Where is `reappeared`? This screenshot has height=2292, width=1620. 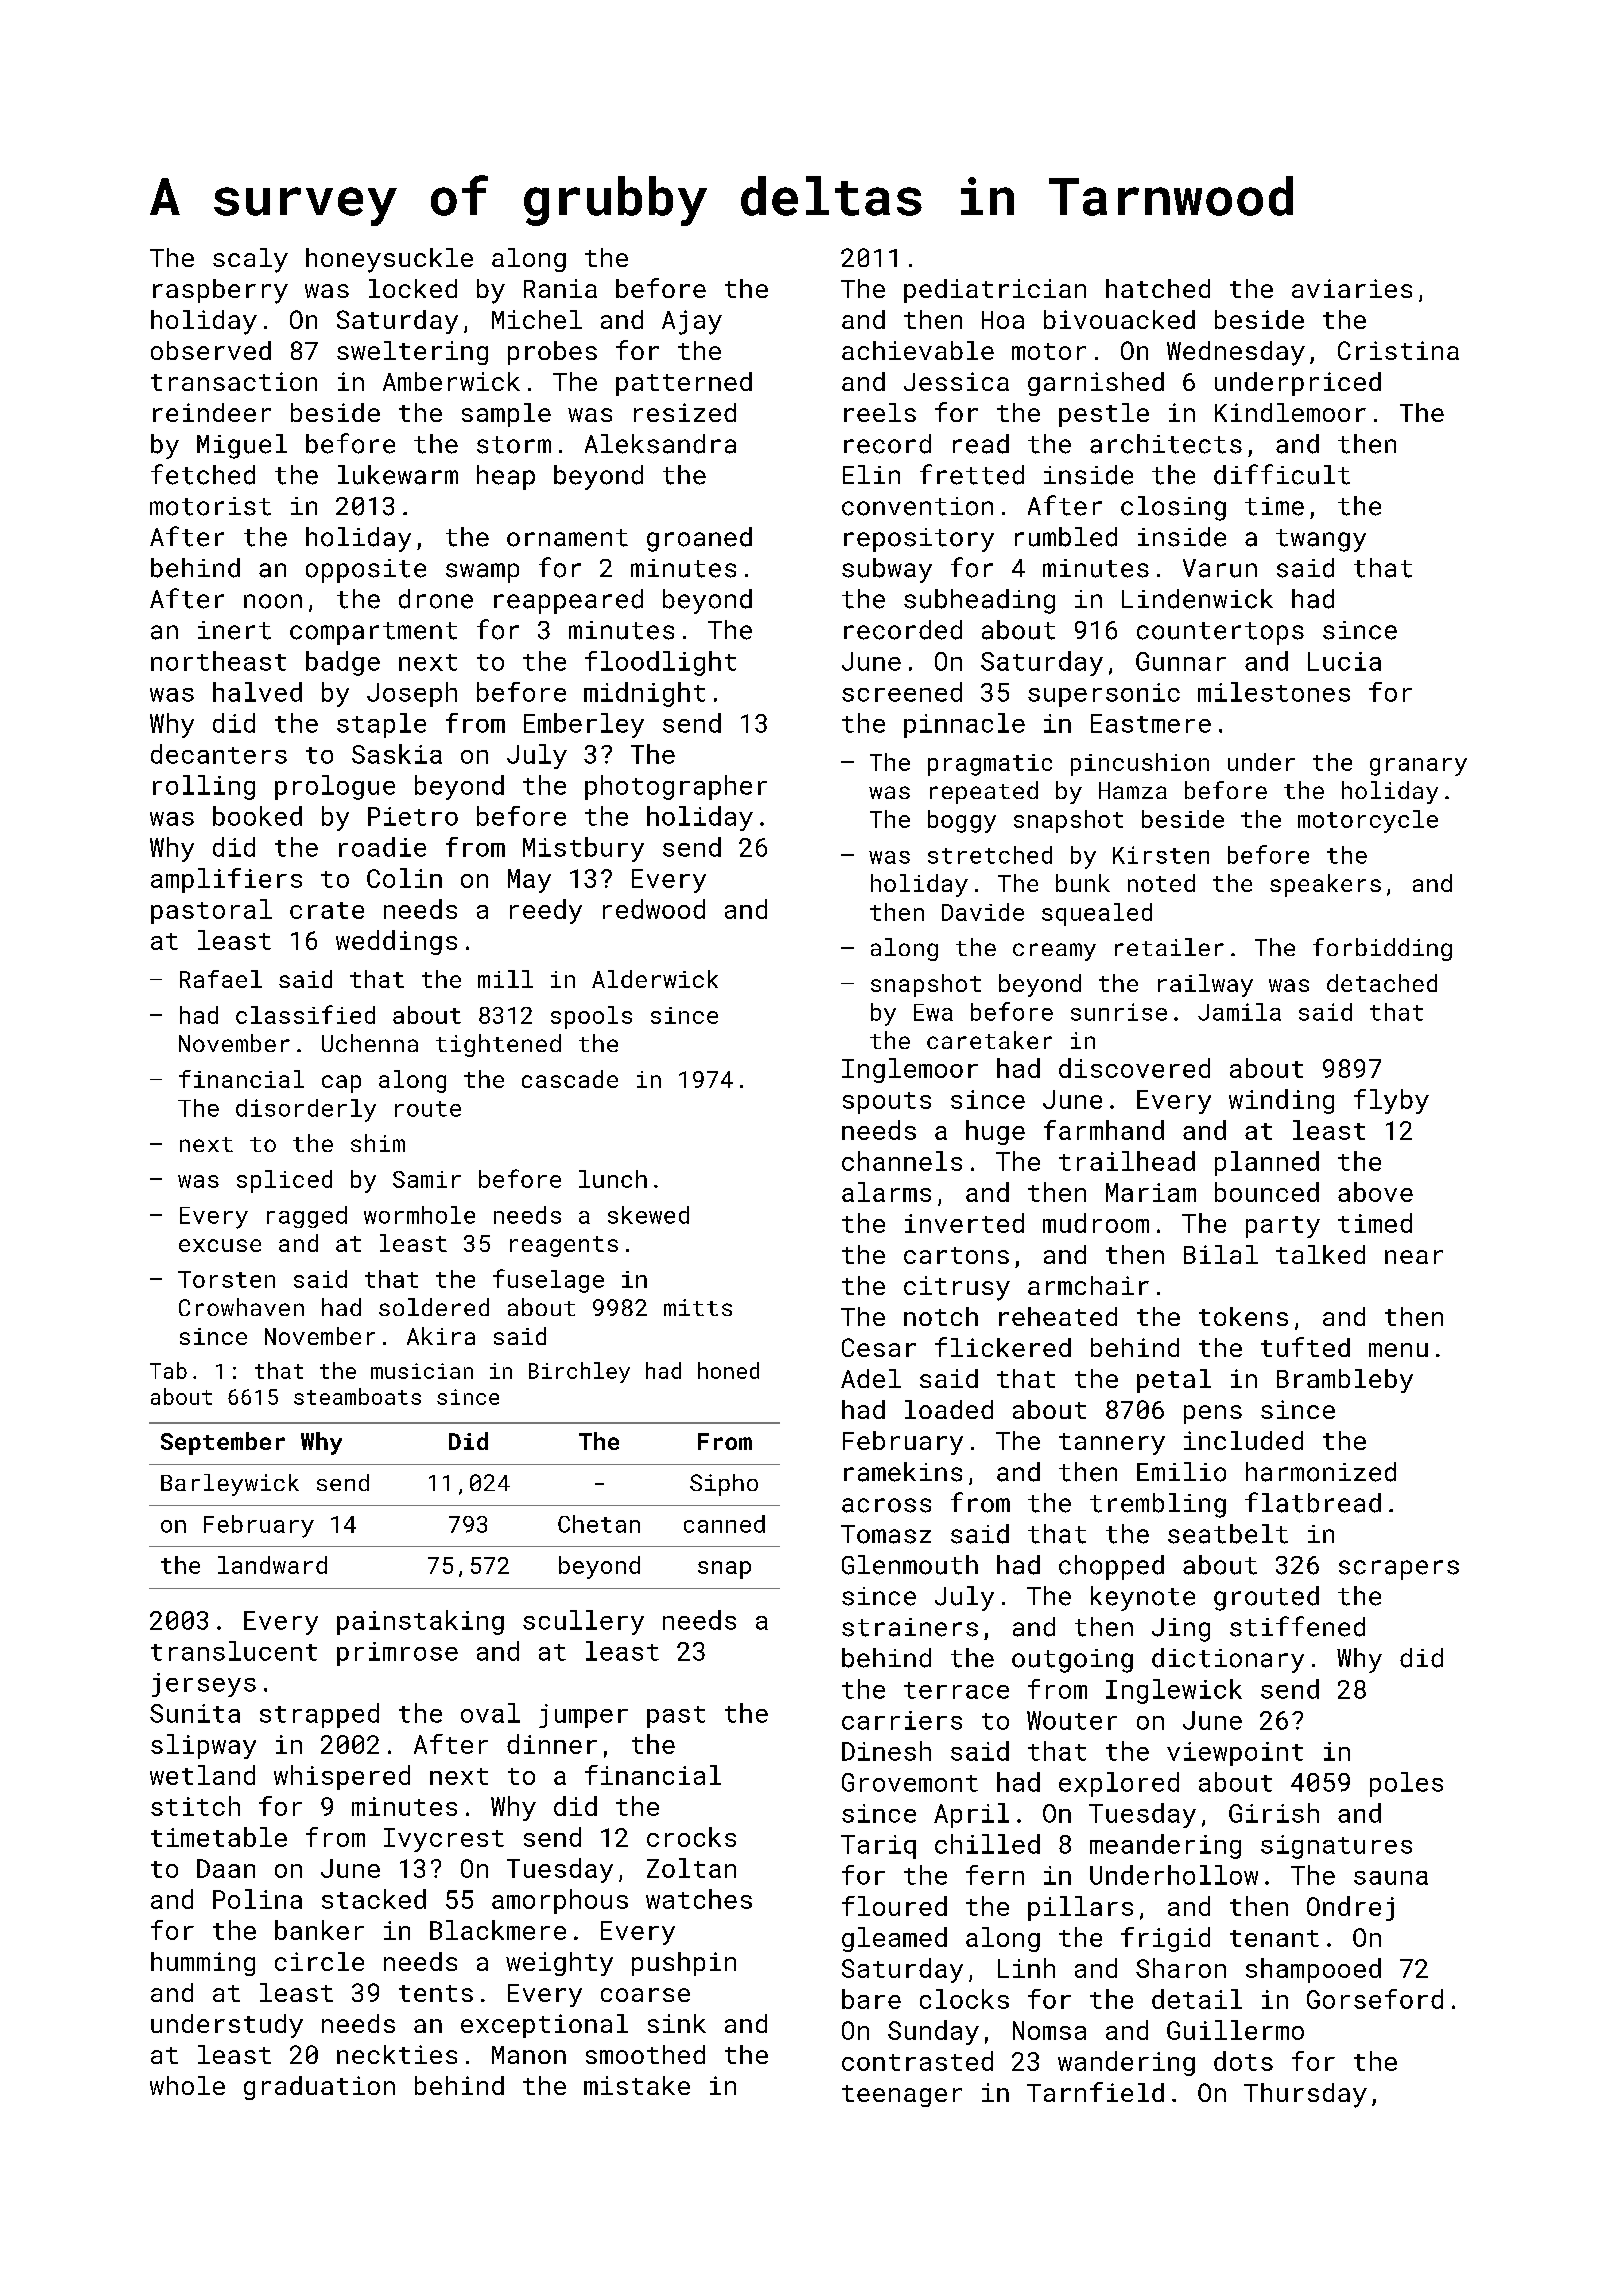 reappeared is located at coordinates (568, 601).
